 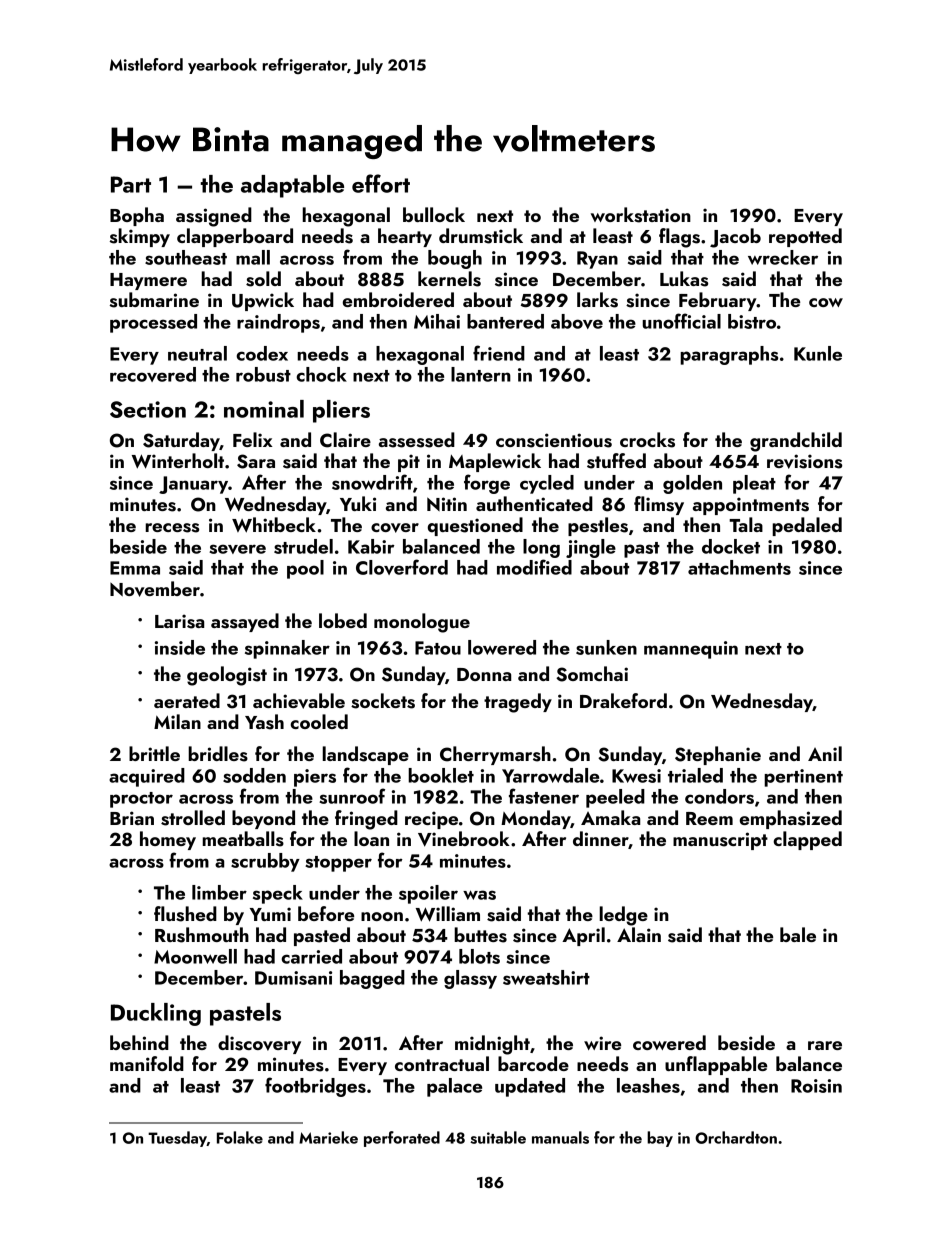 I want to click on perforated, so click(x=402, y=1139).
